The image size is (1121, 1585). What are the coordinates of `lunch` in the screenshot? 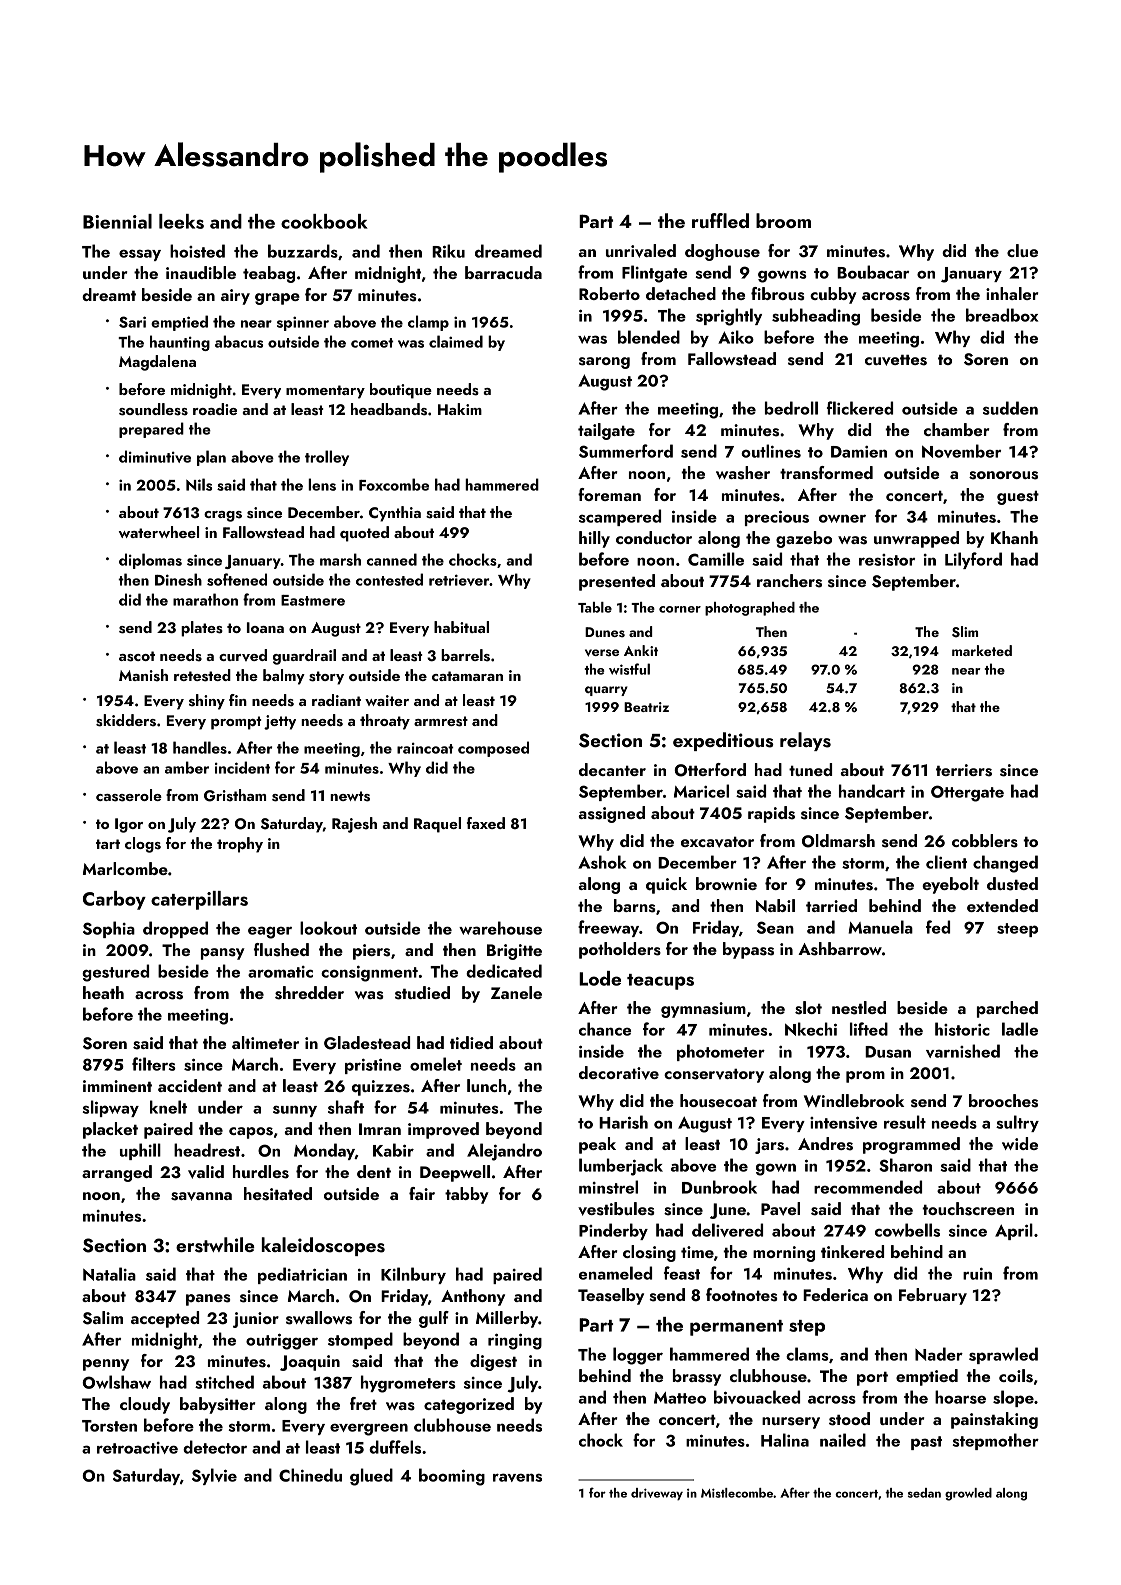 It's located at (486, 1085).
